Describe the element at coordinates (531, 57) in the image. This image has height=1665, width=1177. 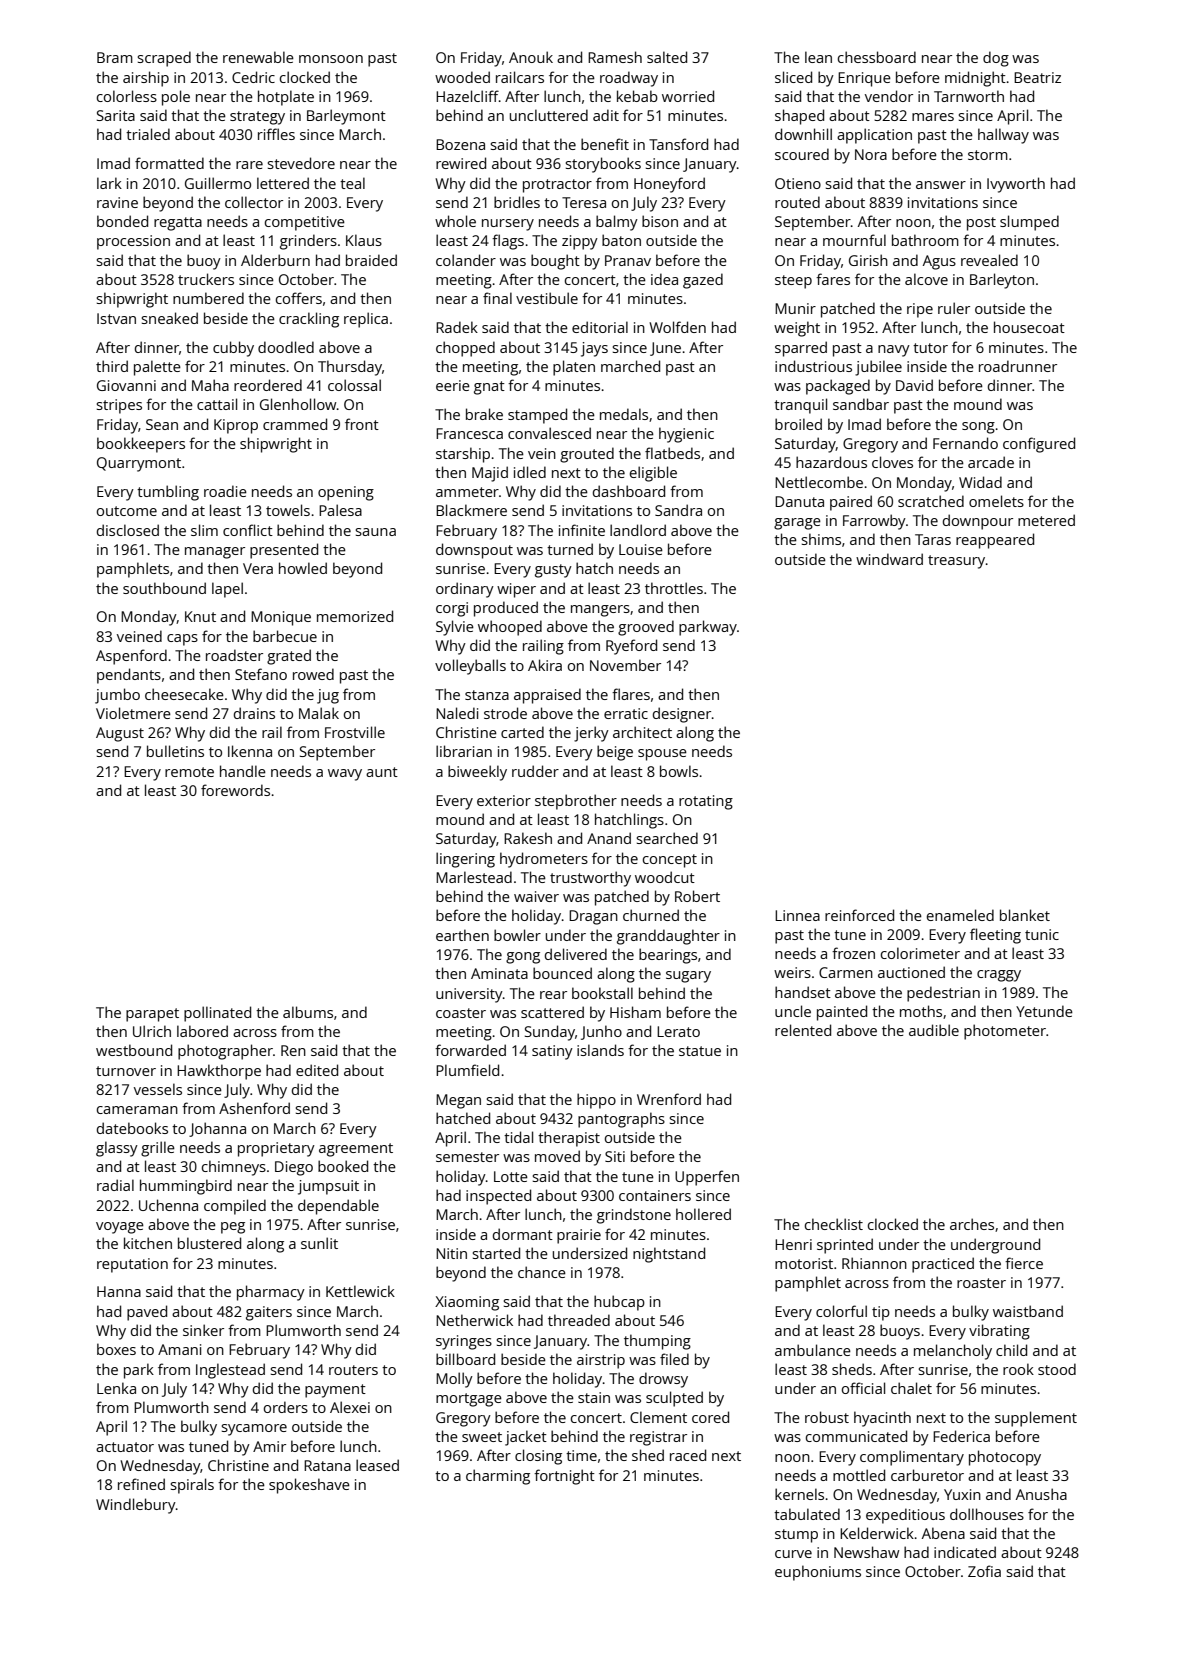
I see `Anouk` at that location.
